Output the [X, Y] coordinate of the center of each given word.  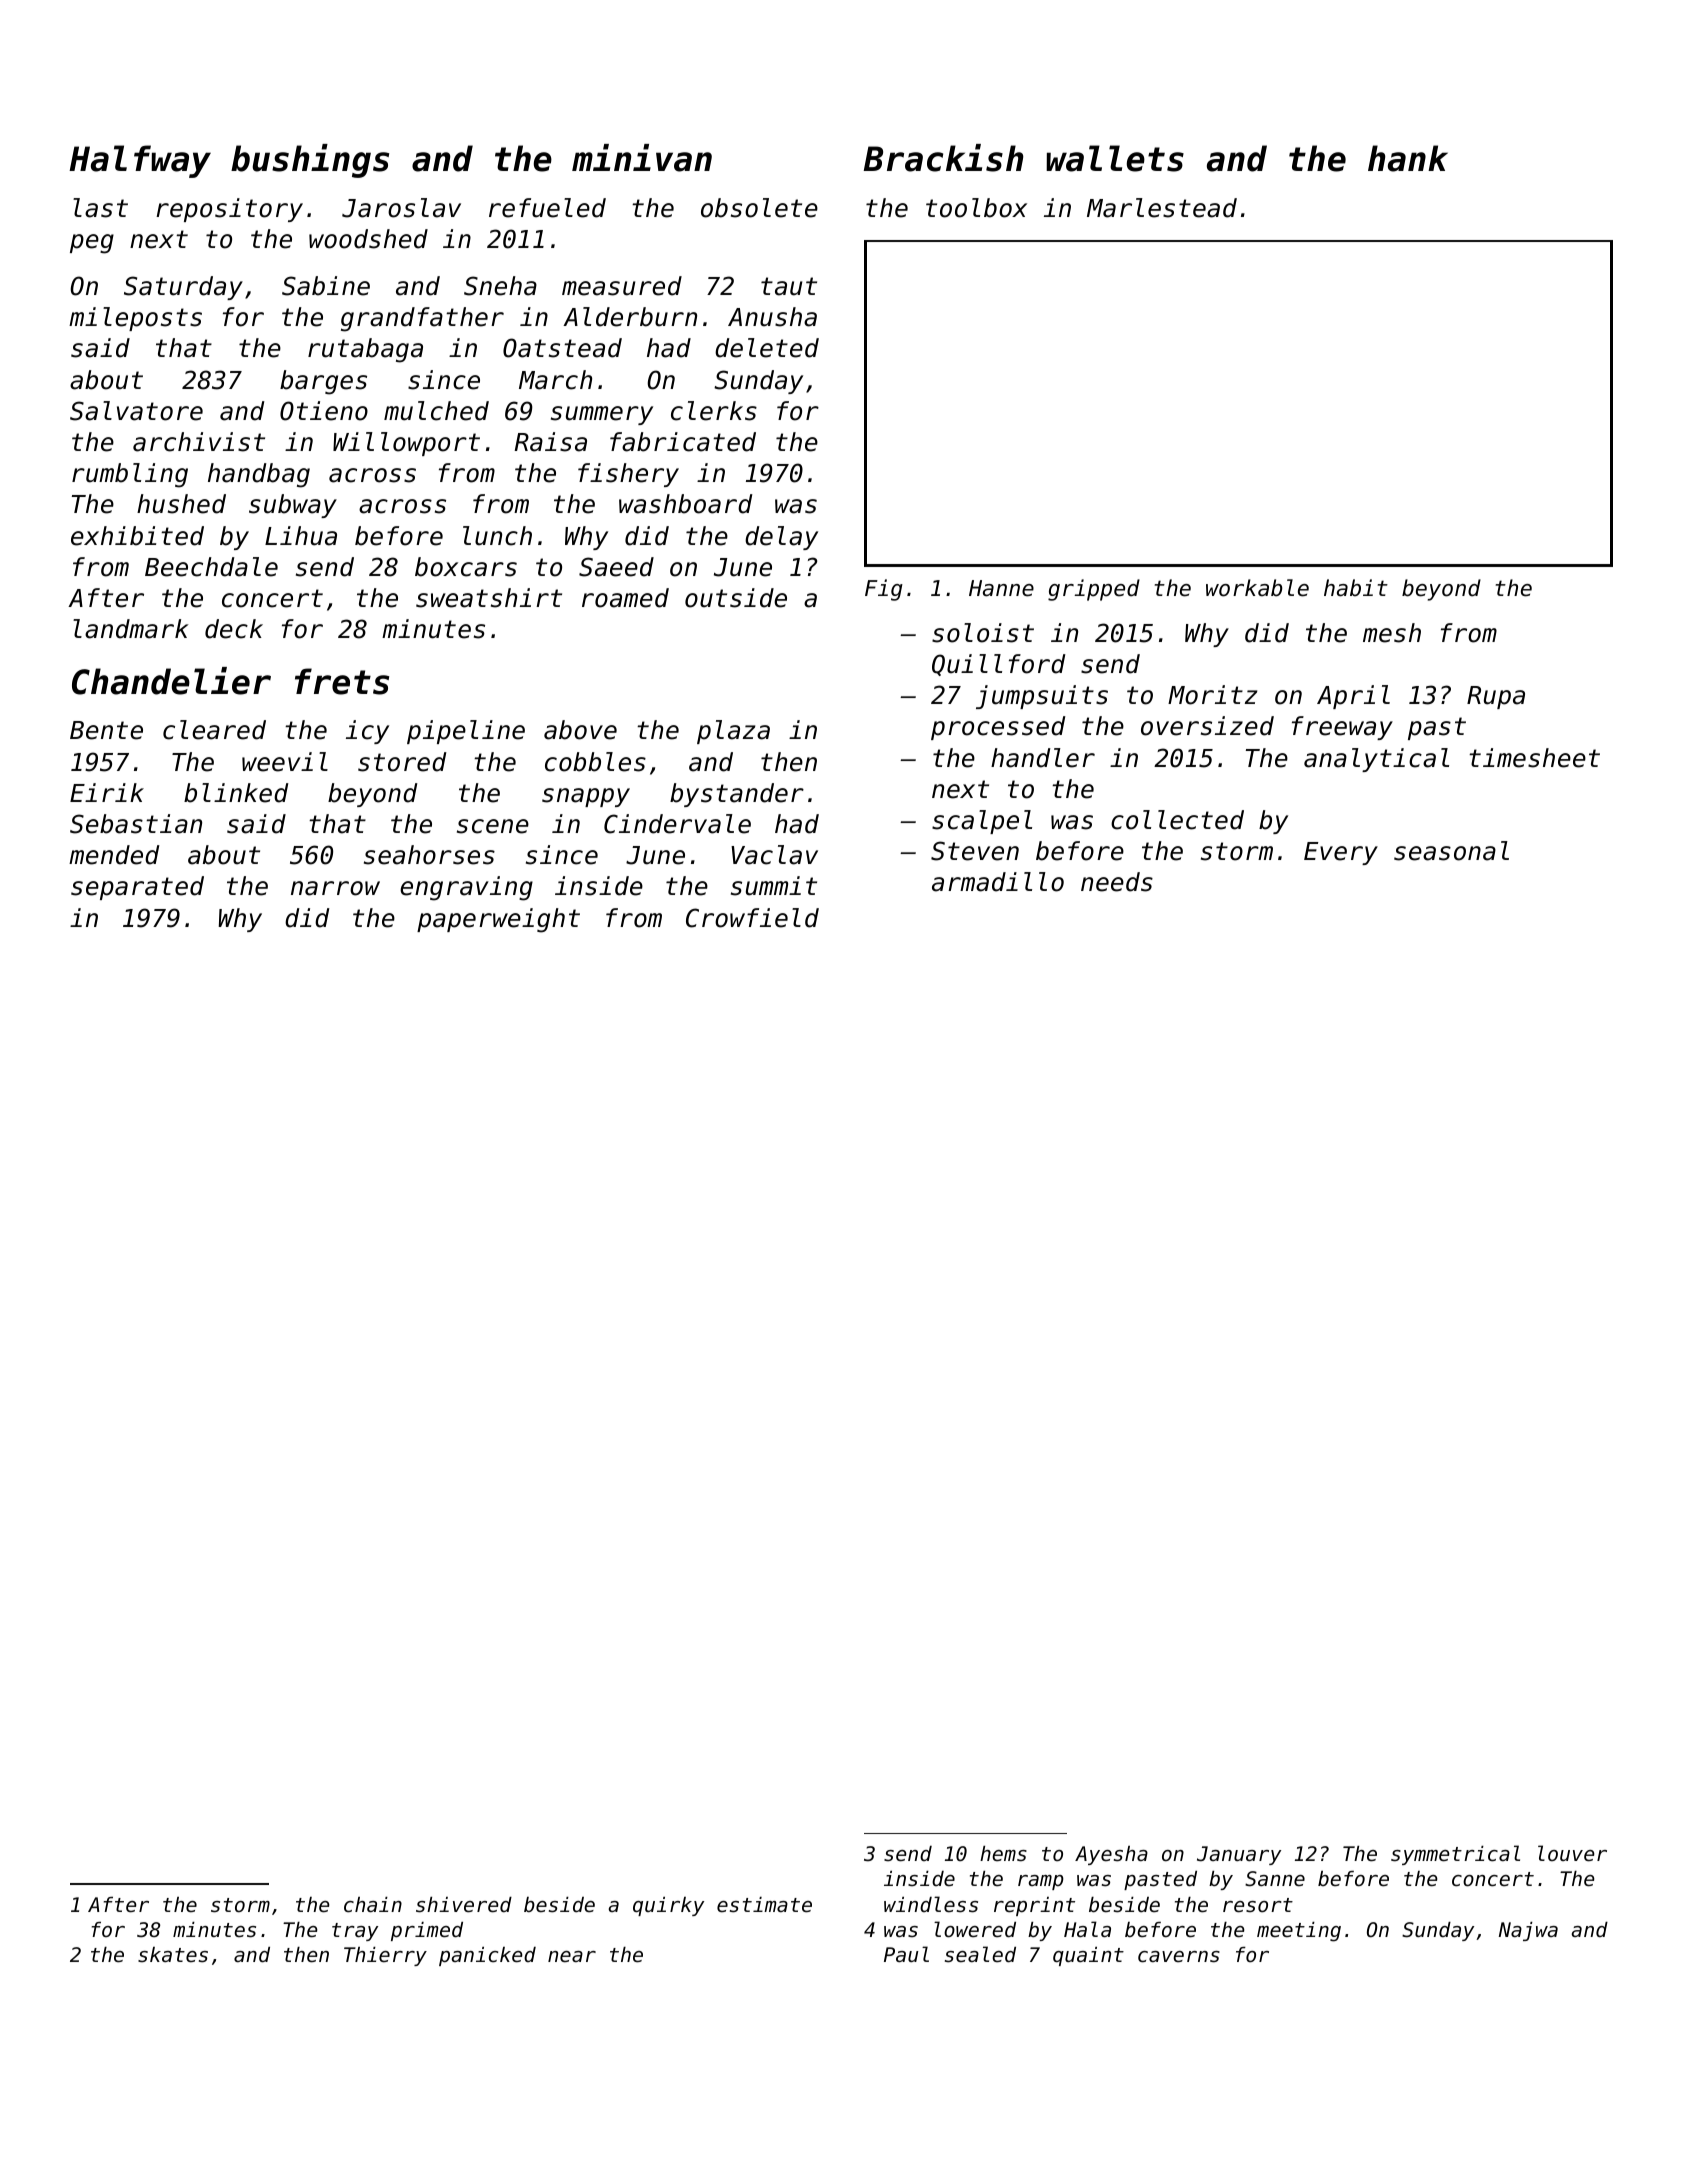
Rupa [1496, 697]
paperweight [498, 920]
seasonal [1451, 851]
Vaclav [774, 855]
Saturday [183, 288]
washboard [686, 504]
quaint [1088, 1956]
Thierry [385, 1956]
